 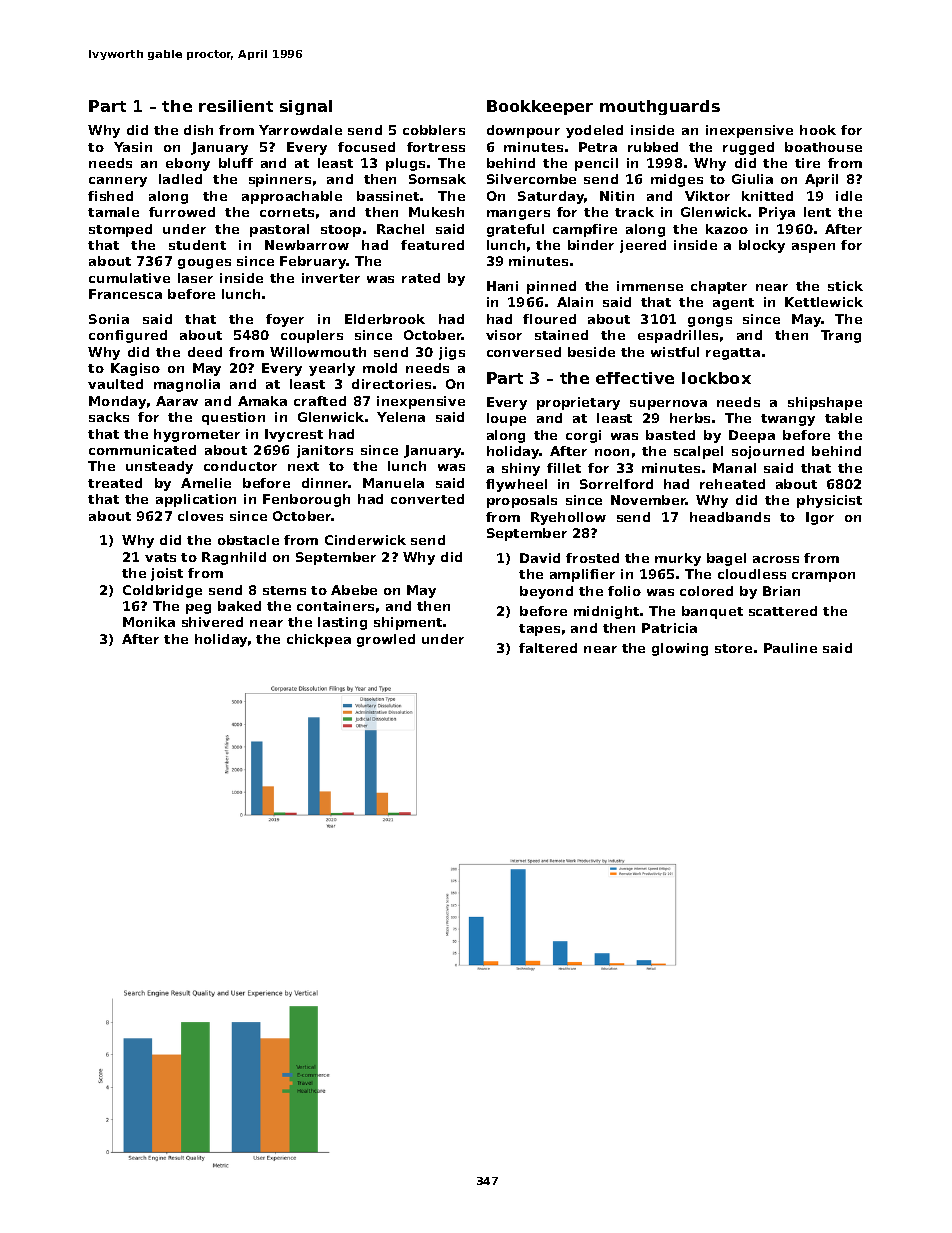 I want to click on Elderbrook, so click(x=385, y=319).
